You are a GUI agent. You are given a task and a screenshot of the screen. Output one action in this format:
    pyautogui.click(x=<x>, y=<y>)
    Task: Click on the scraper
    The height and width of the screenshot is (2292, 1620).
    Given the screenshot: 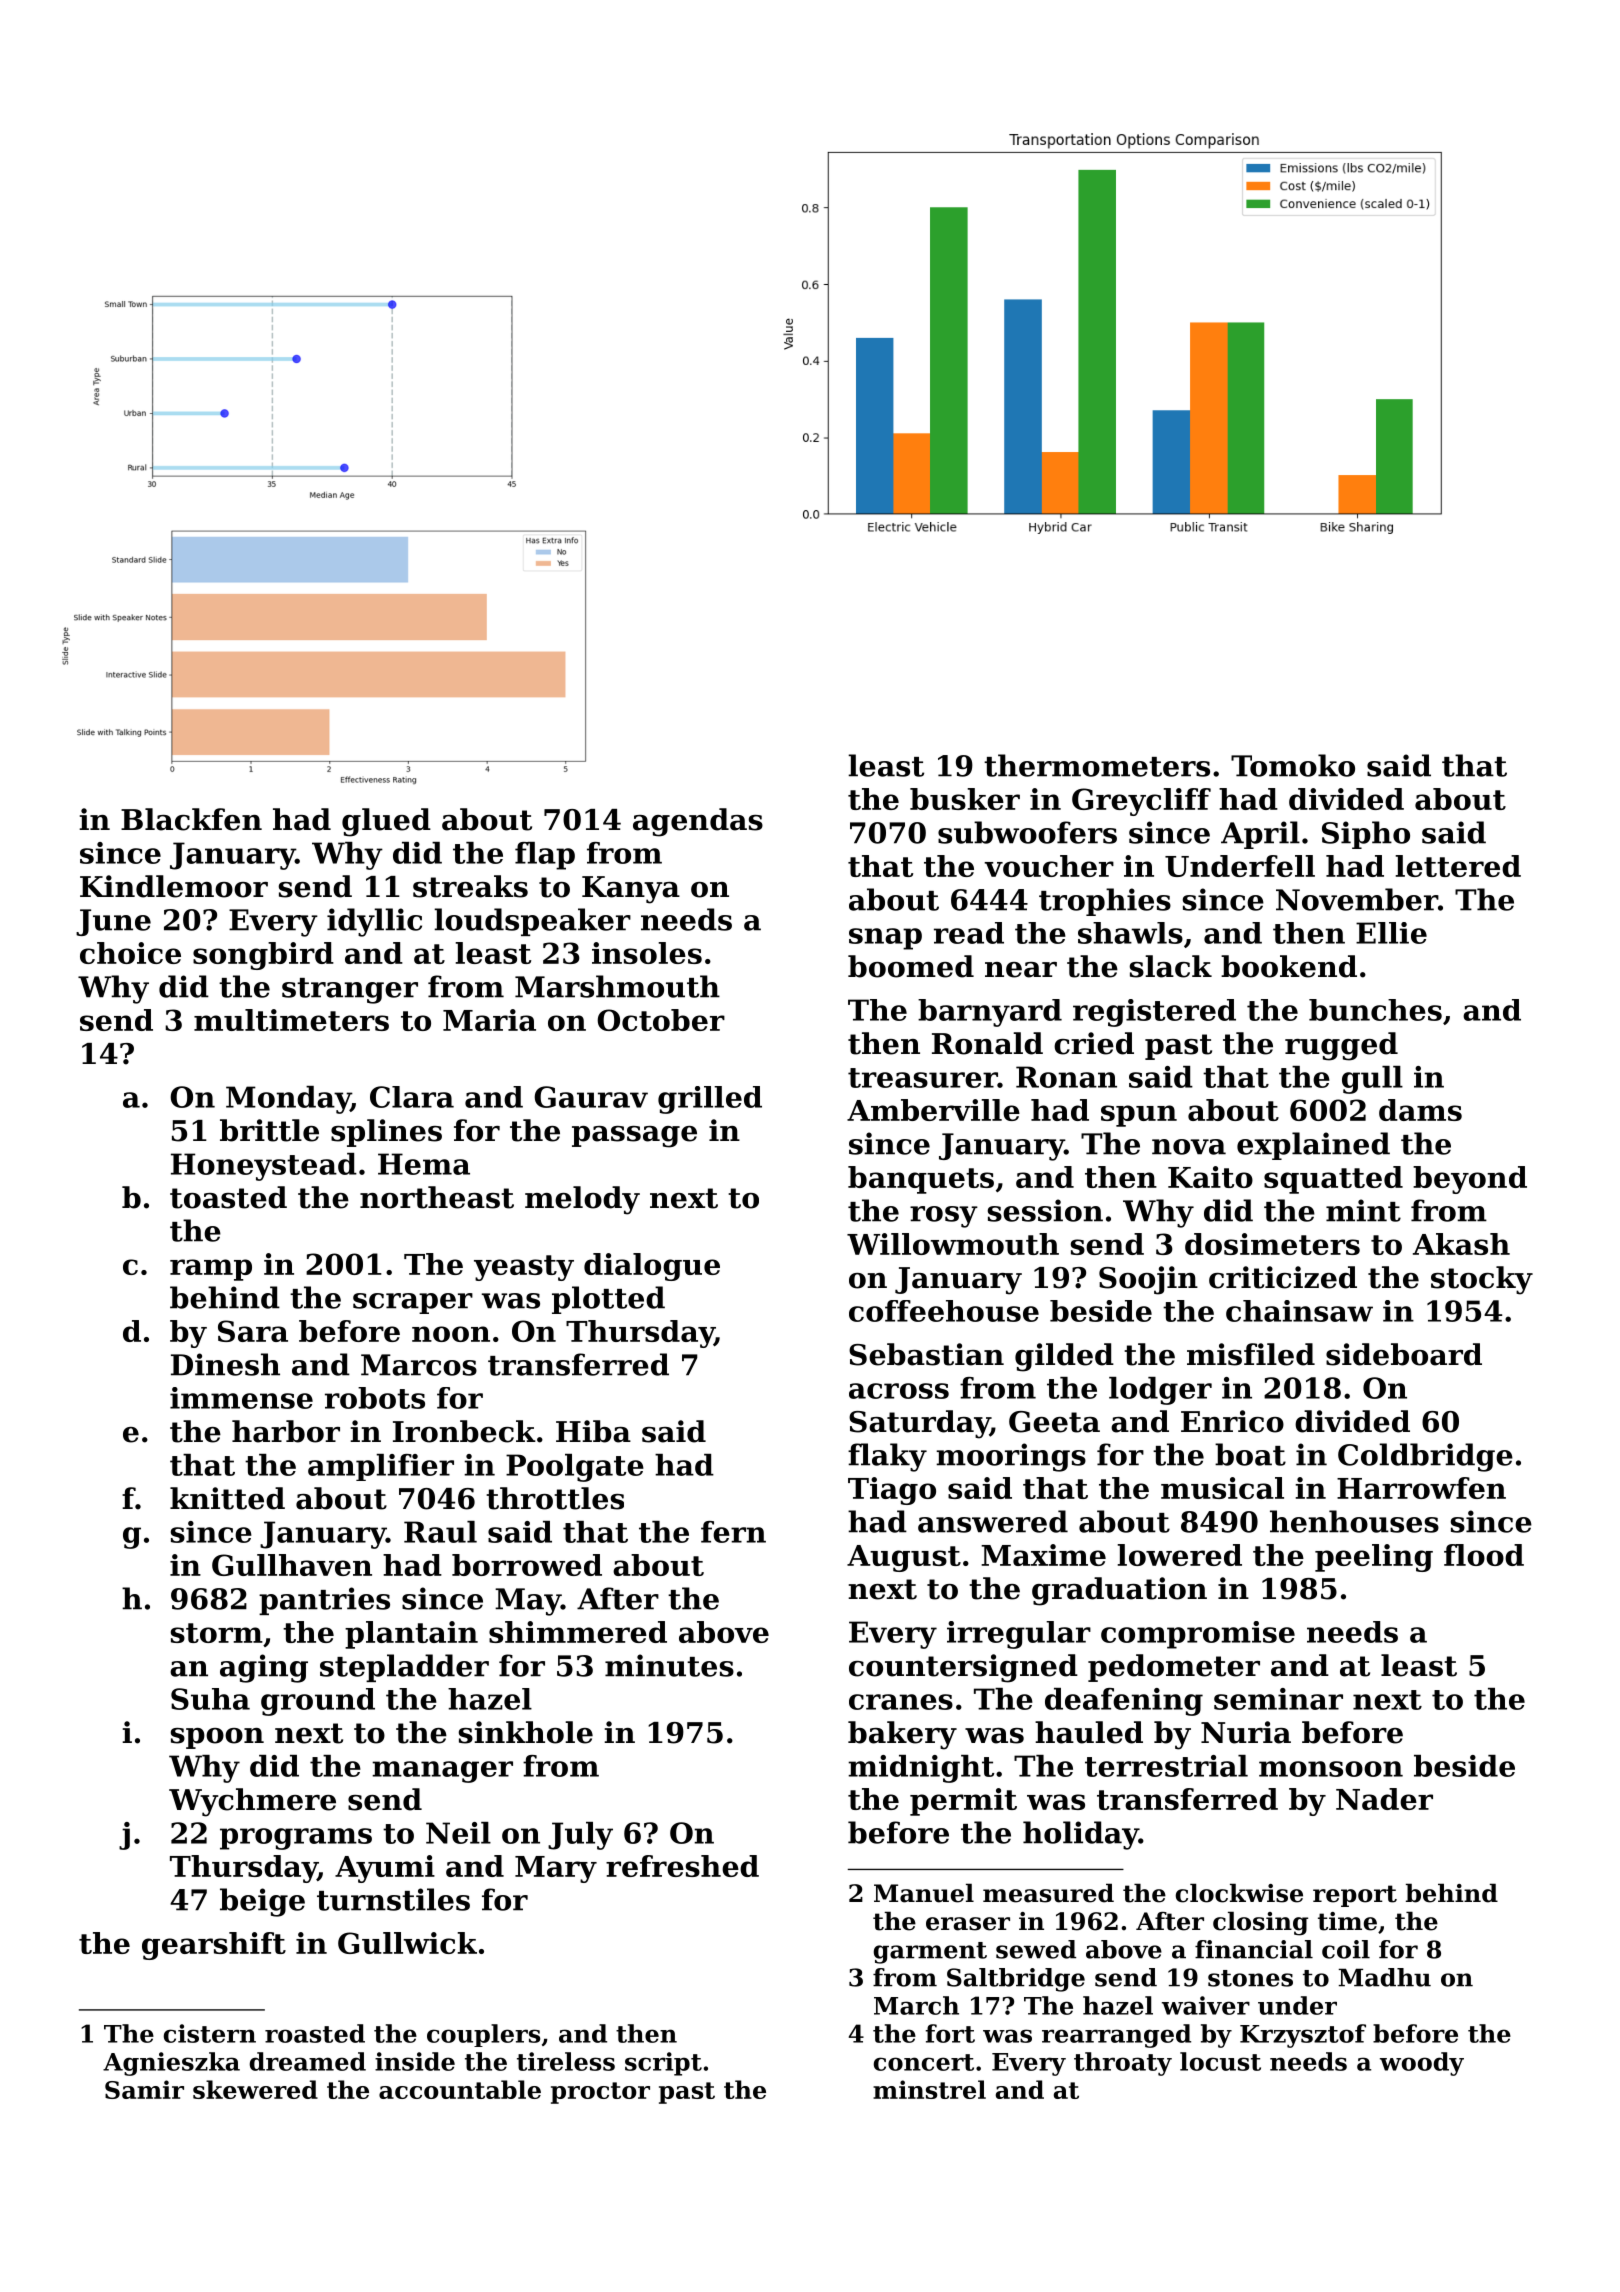 What is the action you would take?
    pyautogui.click(x=413, y=1303)
